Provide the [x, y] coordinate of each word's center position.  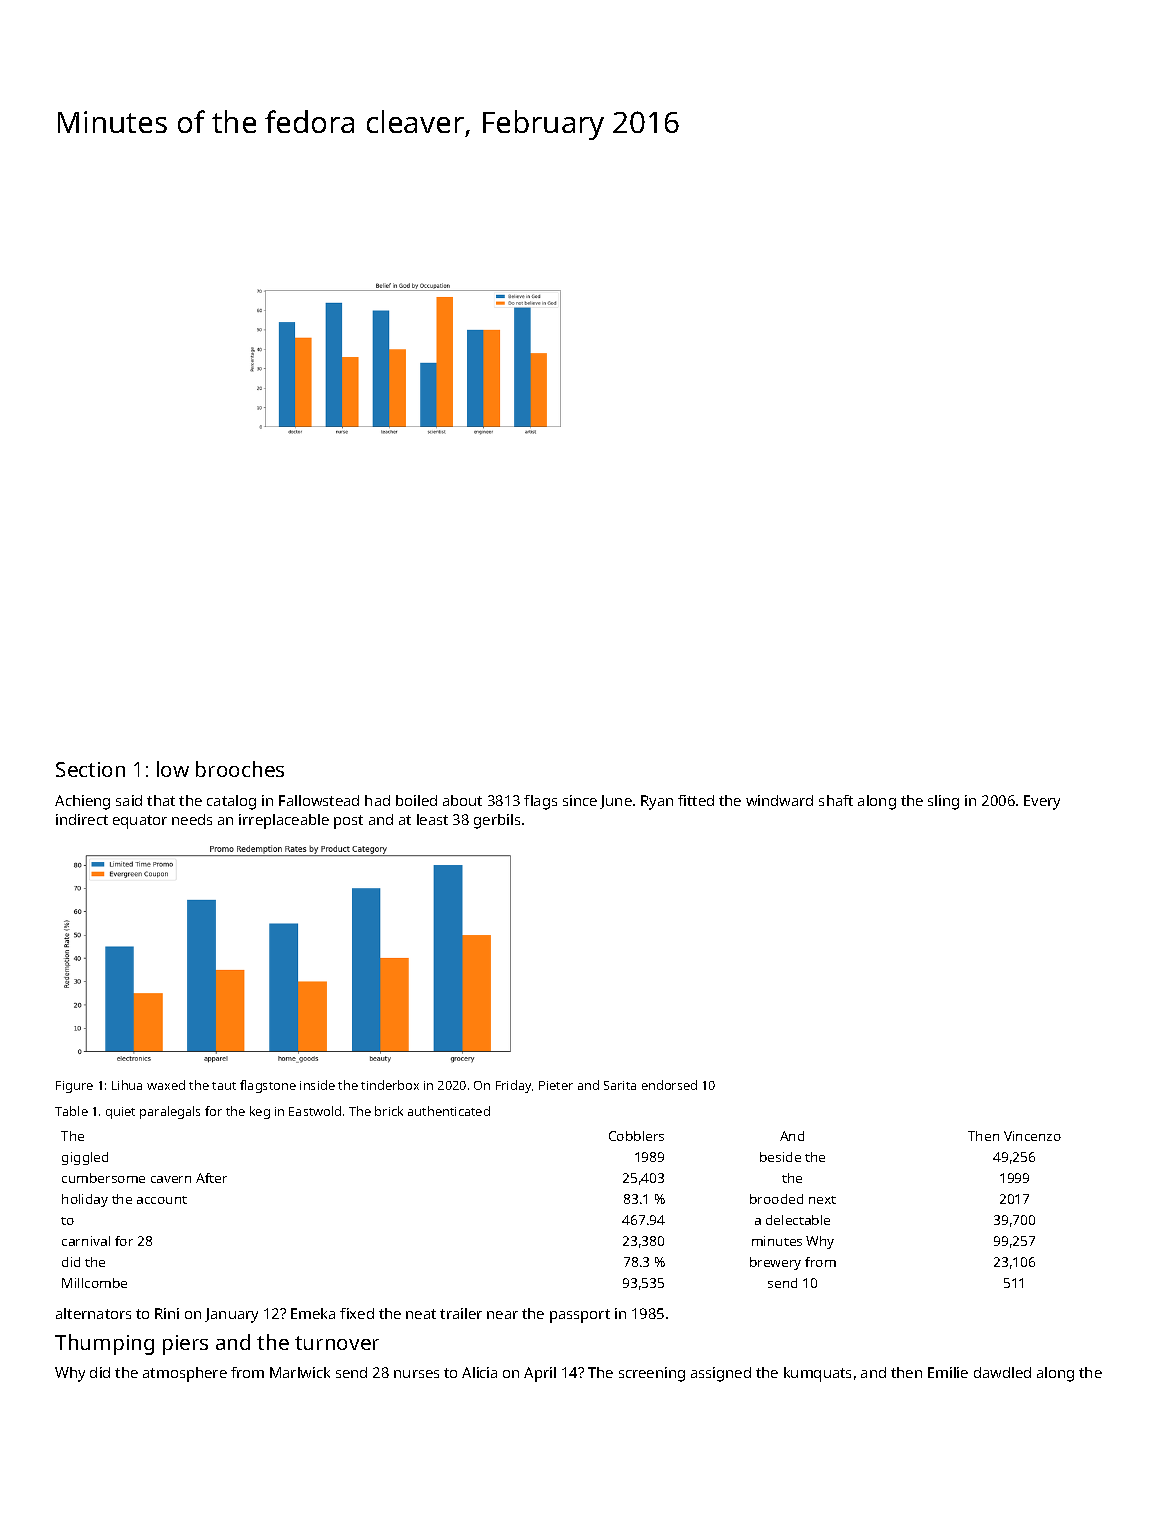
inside [317, 1085]
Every [1042, 802]
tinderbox [390, 1085]
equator [140, 822]
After [211, 1178]
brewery [775, 1263]
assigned [721, 1374]
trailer [461, 1313]
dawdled [1002, 1372]
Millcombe [94, 1283]
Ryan [657, 802]
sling [943, 802]
